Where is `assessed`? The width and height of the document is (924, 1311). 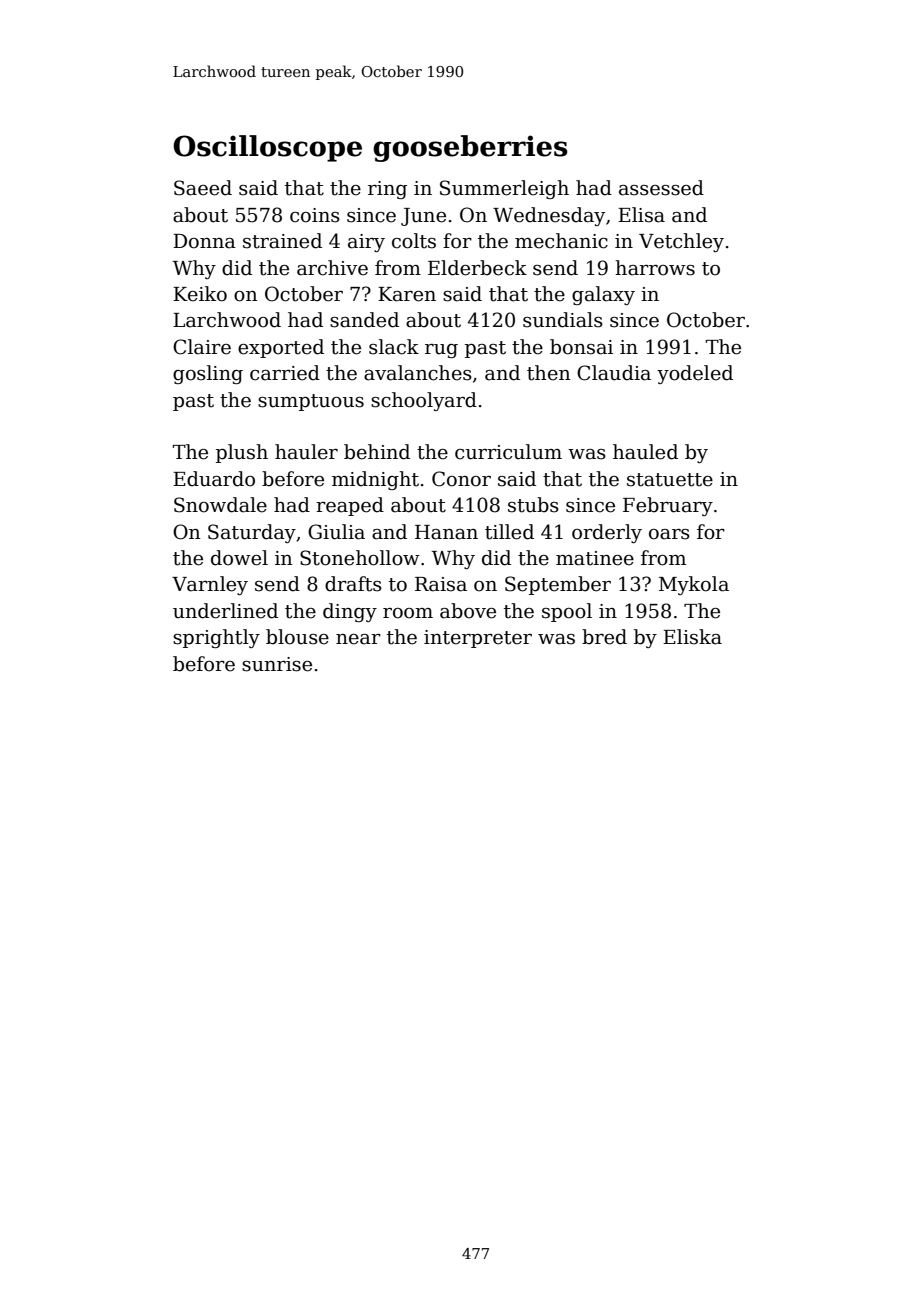 assessed is located at coordinates (661, 188).
